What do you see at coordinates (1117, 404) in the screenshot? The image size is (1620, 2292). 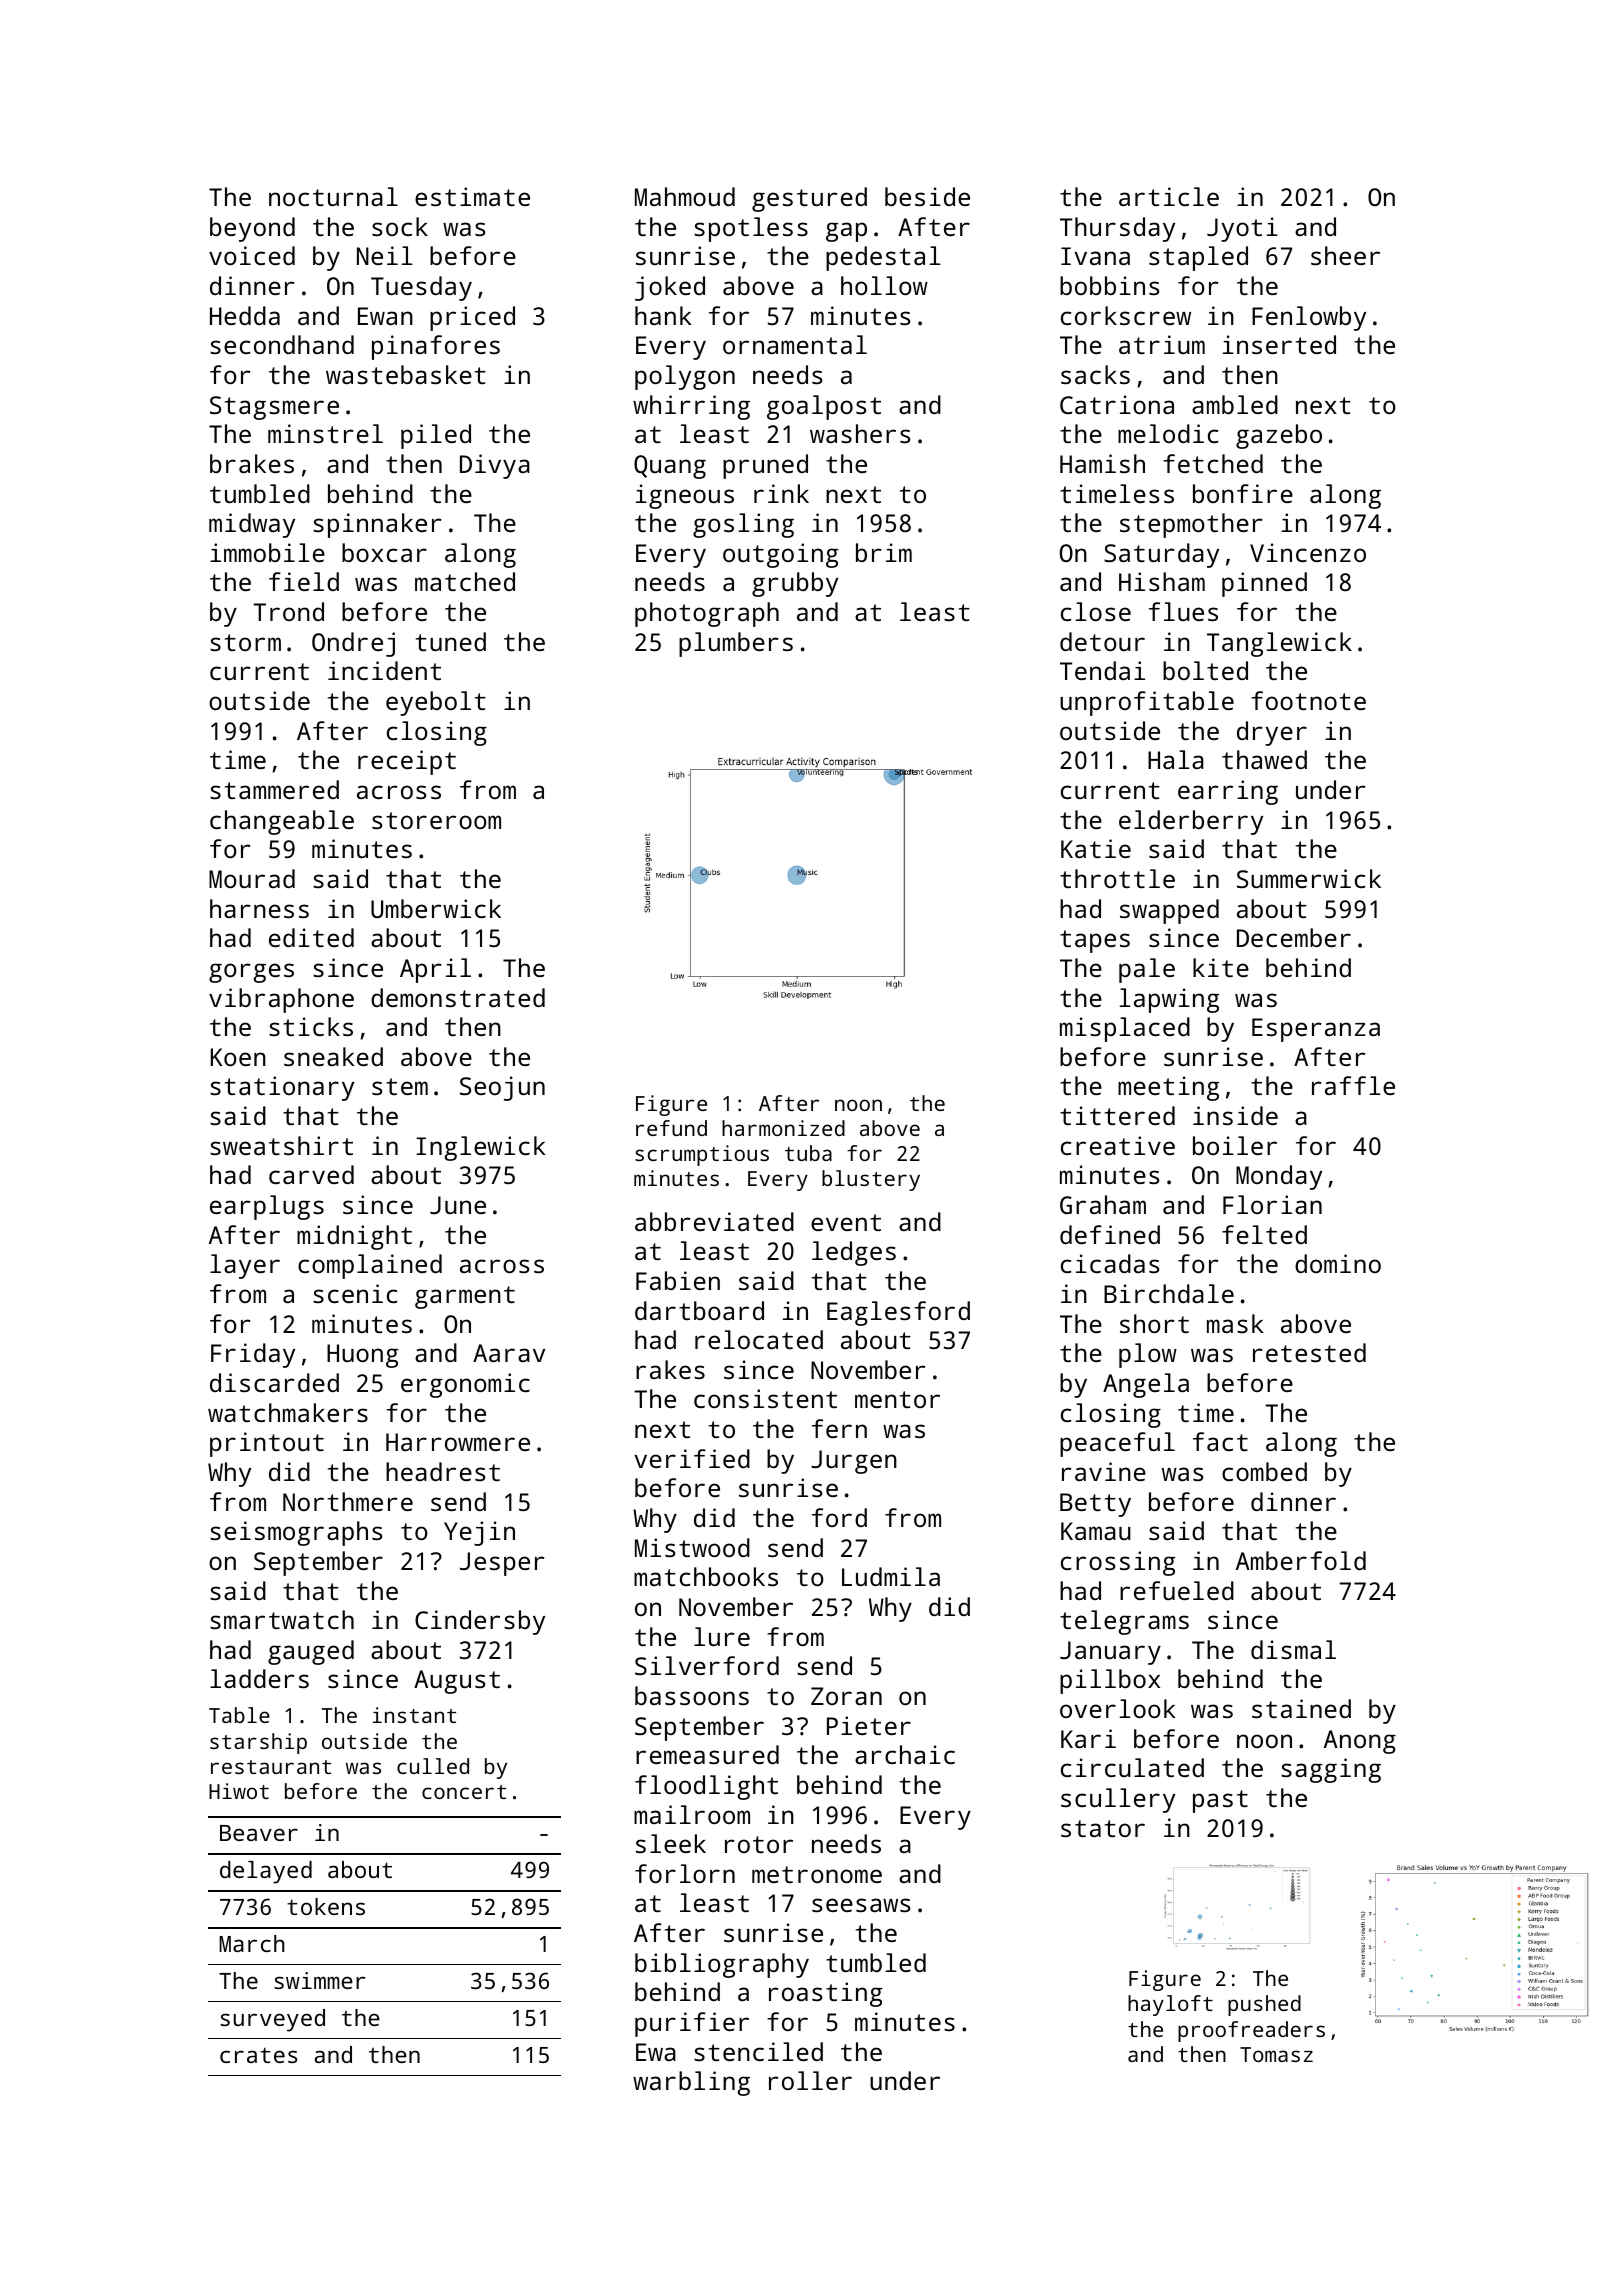 I see `Catriona` at bounding box center [1117, 404].
